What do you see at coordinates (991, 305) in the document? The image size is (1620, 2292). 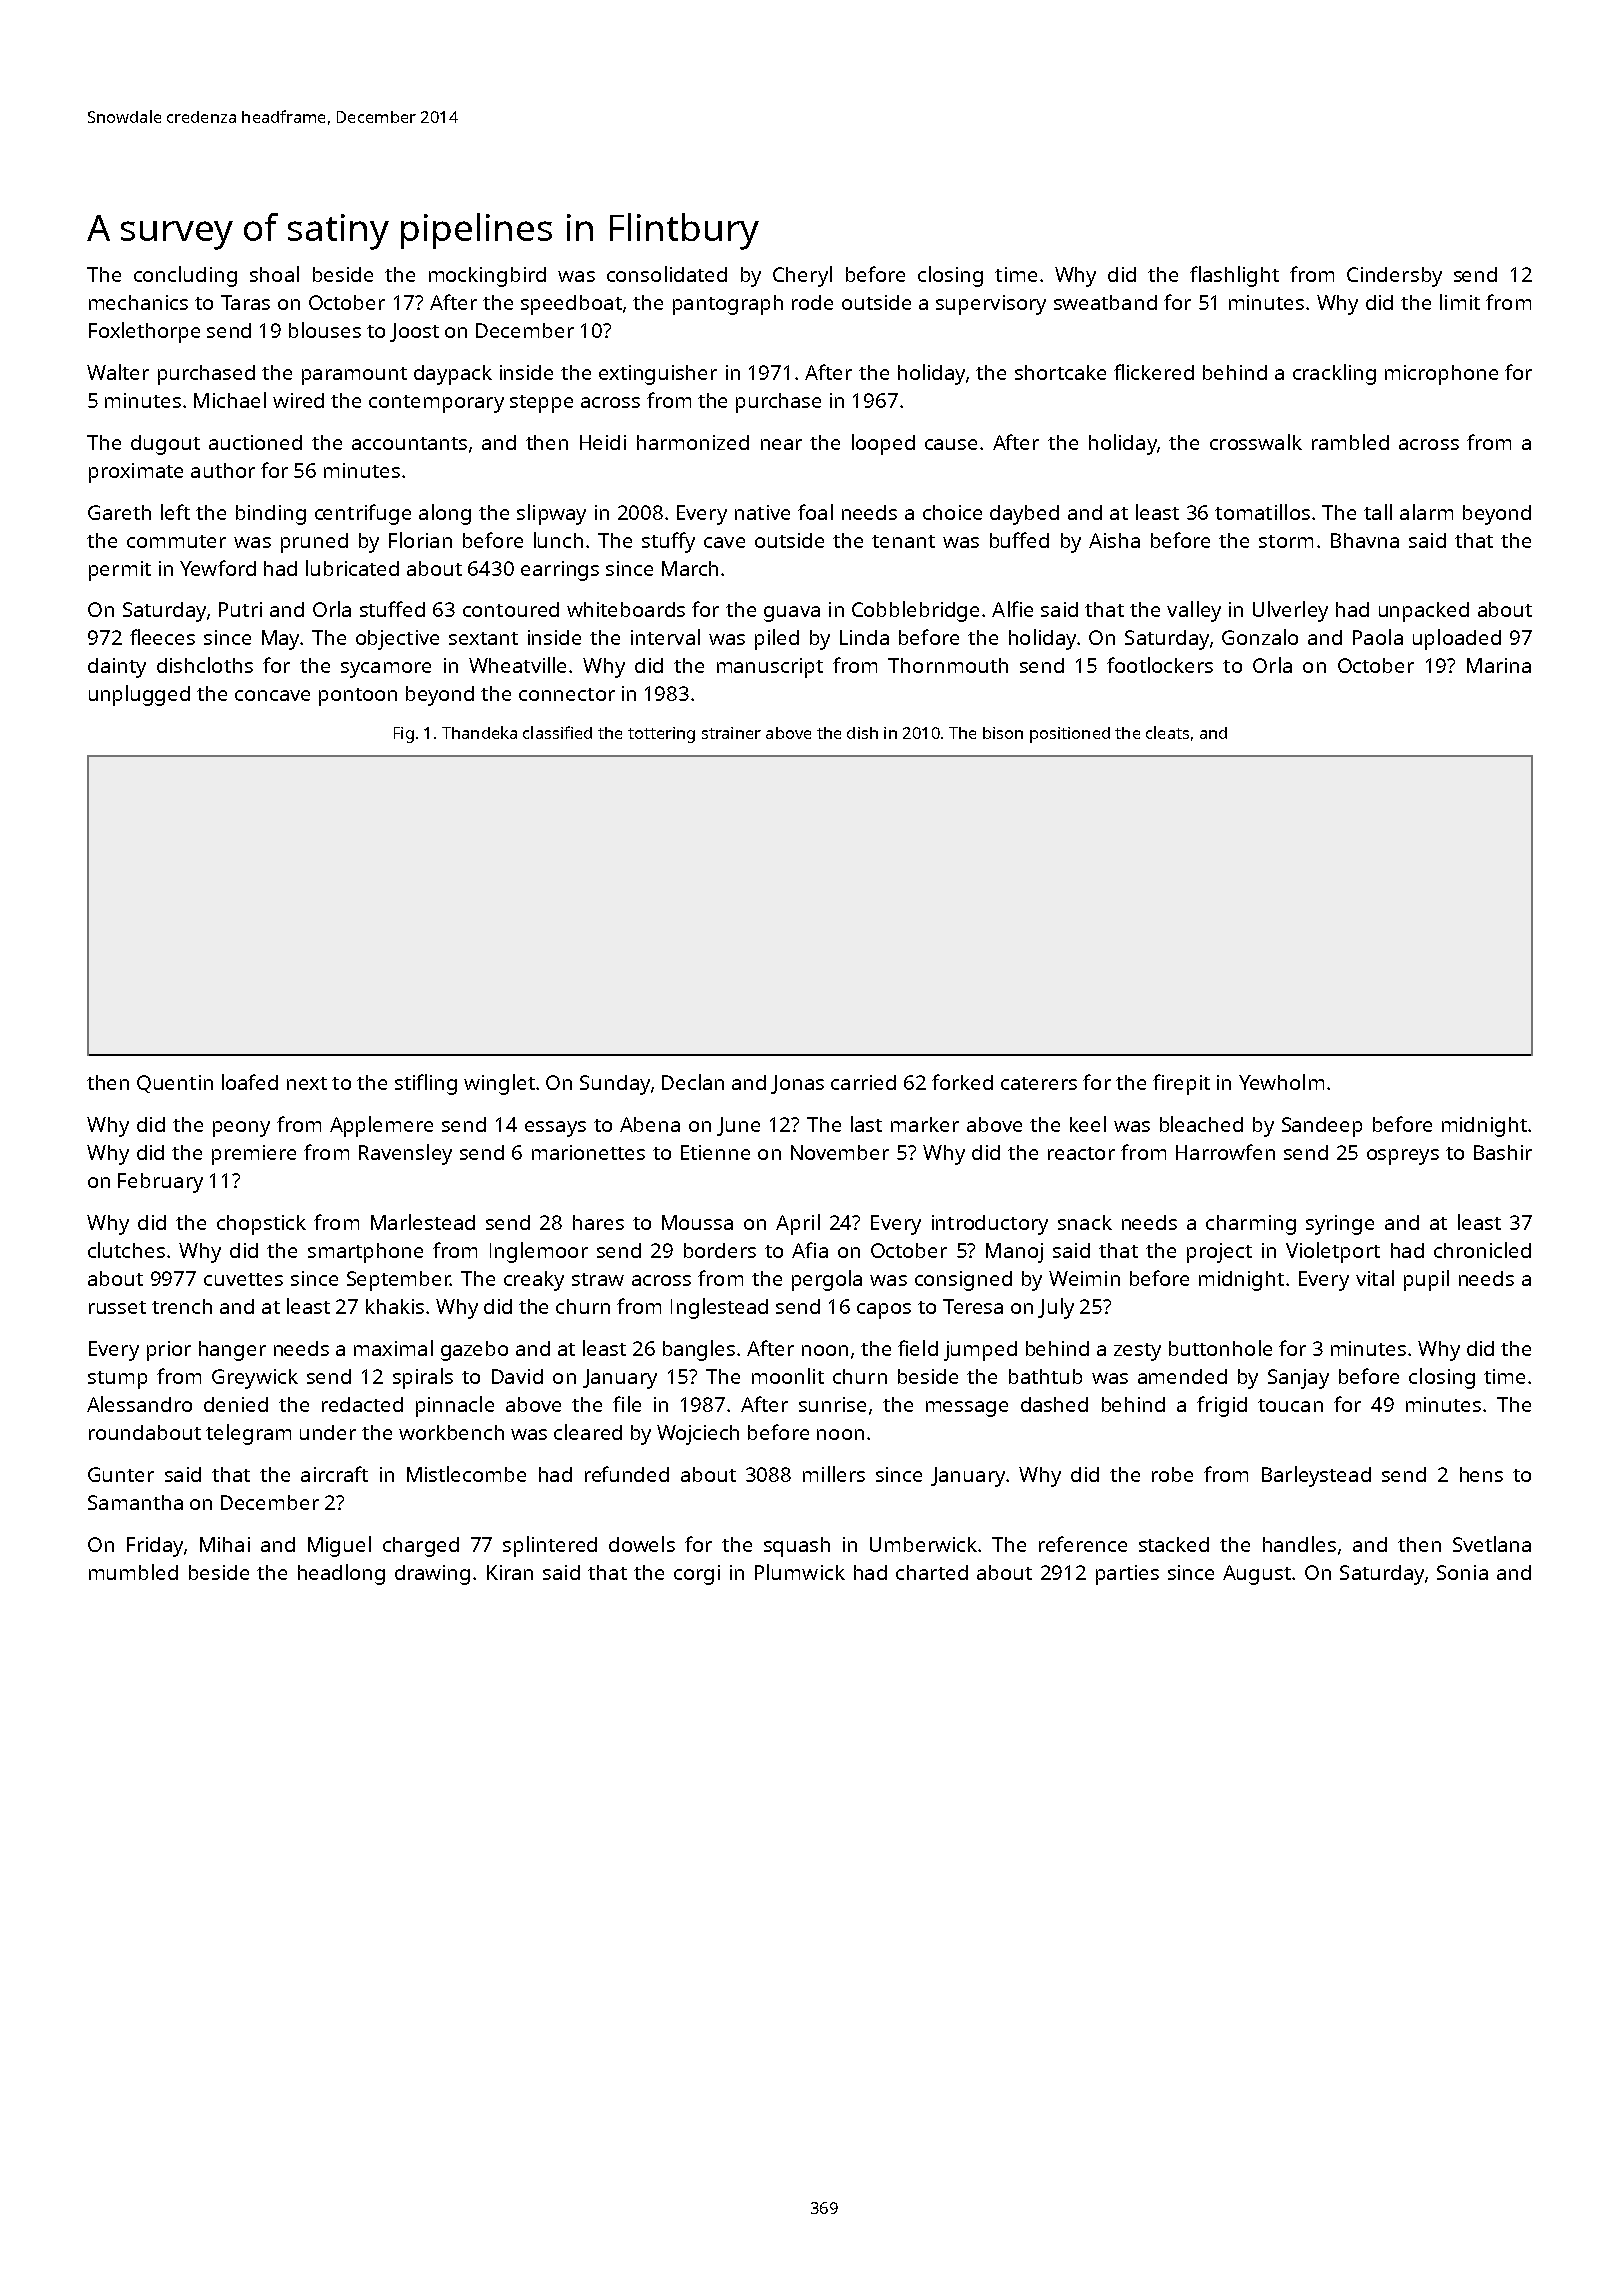 I see `supervisory` at bounding box center [991, 305].
